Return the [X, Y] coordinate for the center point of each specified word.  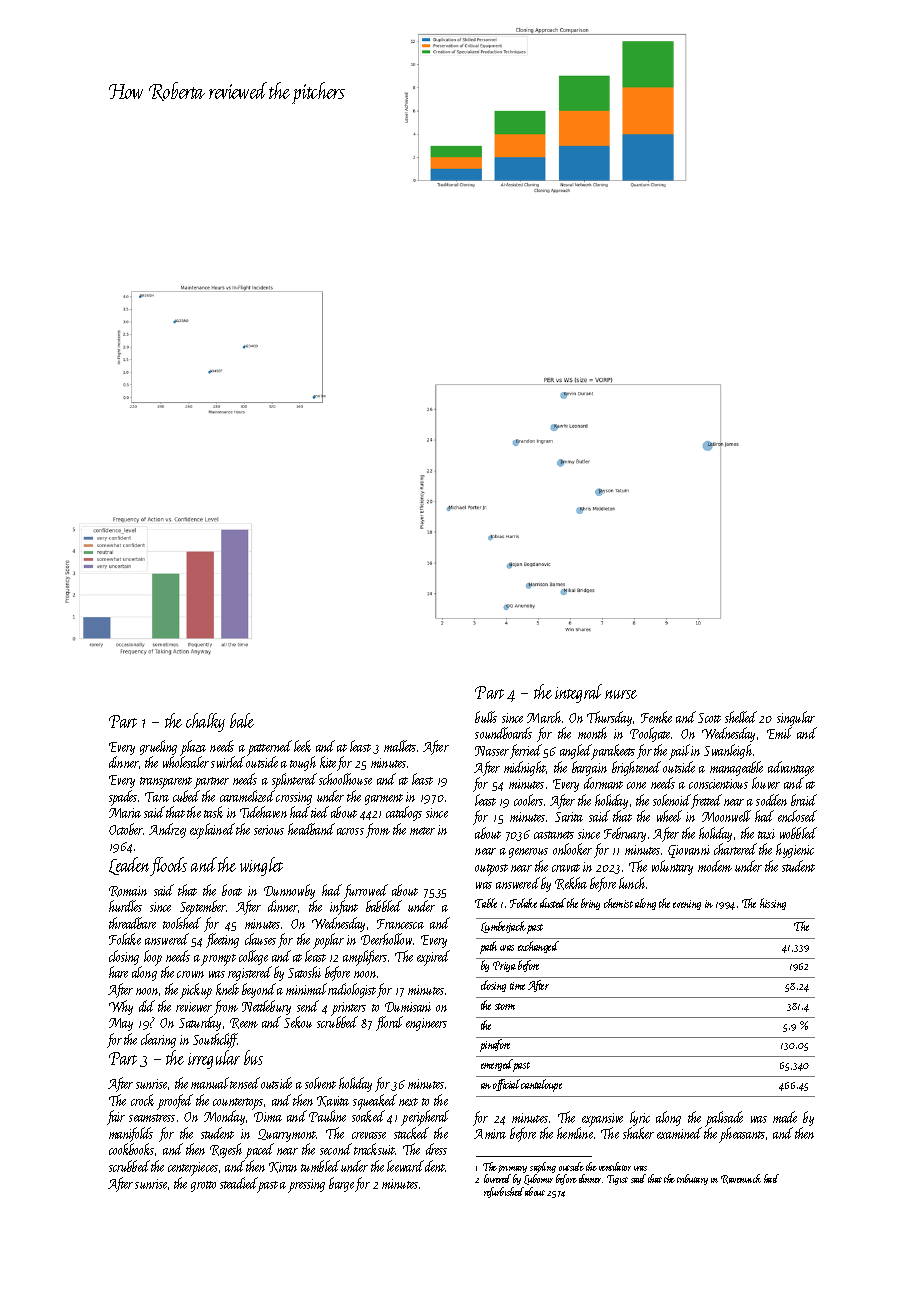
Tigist [617, 1180]
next [408, 1102]
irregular [214, 1059]
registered [249, 974]
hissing [773, 904]
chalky [205, 722]
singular [796, 718]
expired [433, 958]
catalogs [404, 813]
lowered [497, 1178]
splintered [294, 781]
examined [679, 1133]
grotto [203, 1186]
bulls [486, 717]
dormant [603, 783]
